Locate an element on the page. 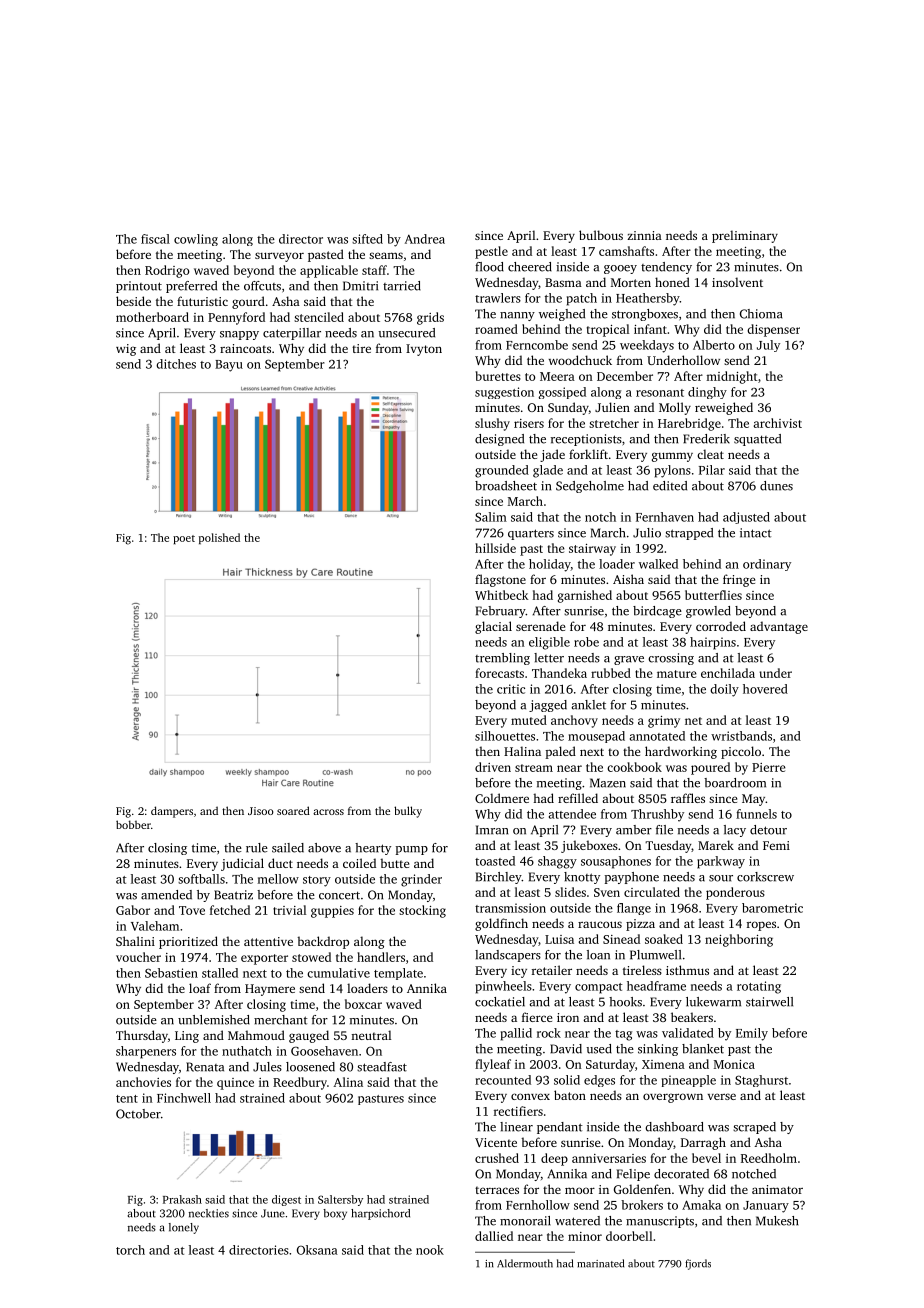  bobber is located at coordinates (133, 824).
